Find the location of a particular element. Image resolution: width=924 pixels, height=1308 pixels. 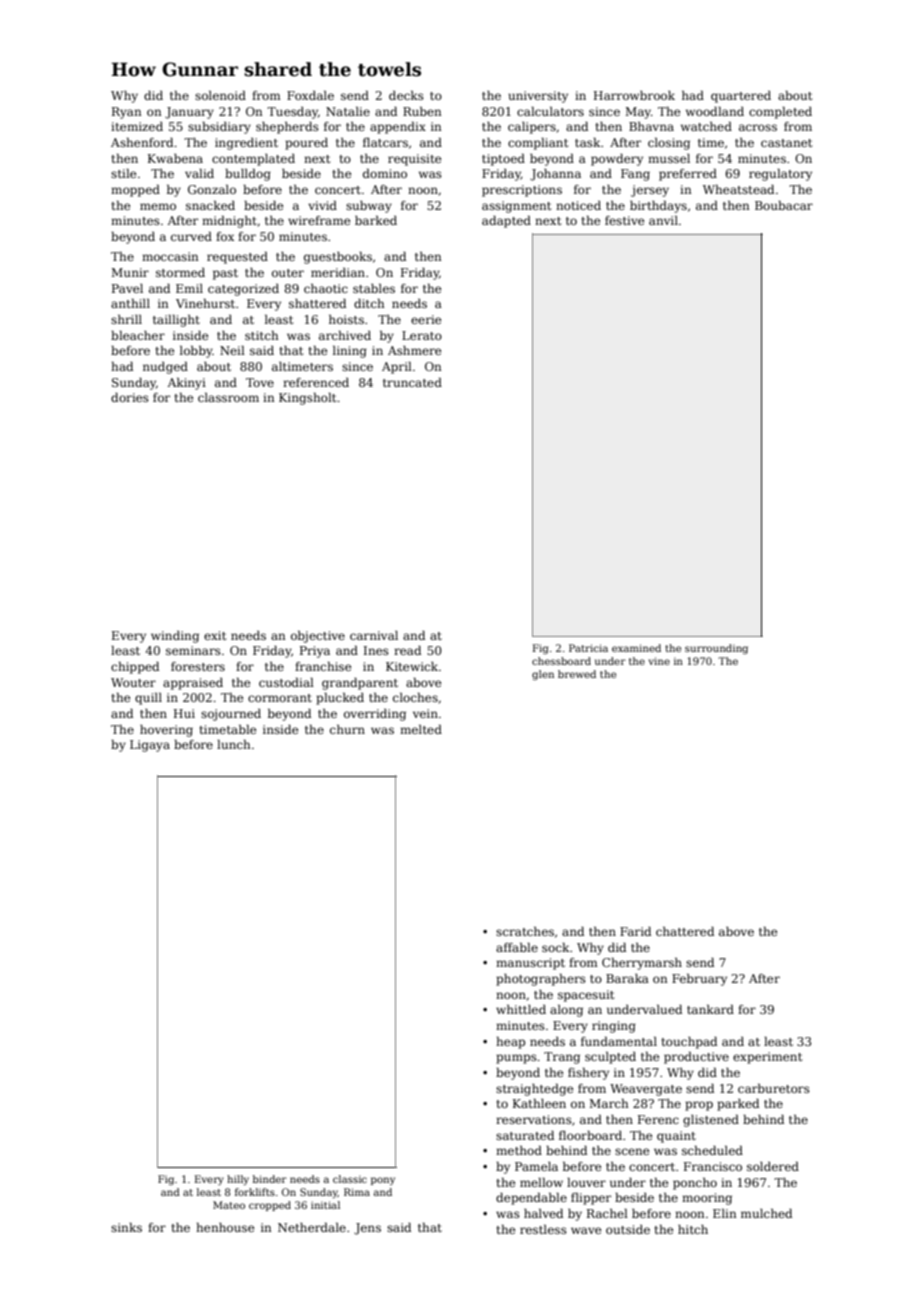

cormorant is located at coordinates (280, 698).
